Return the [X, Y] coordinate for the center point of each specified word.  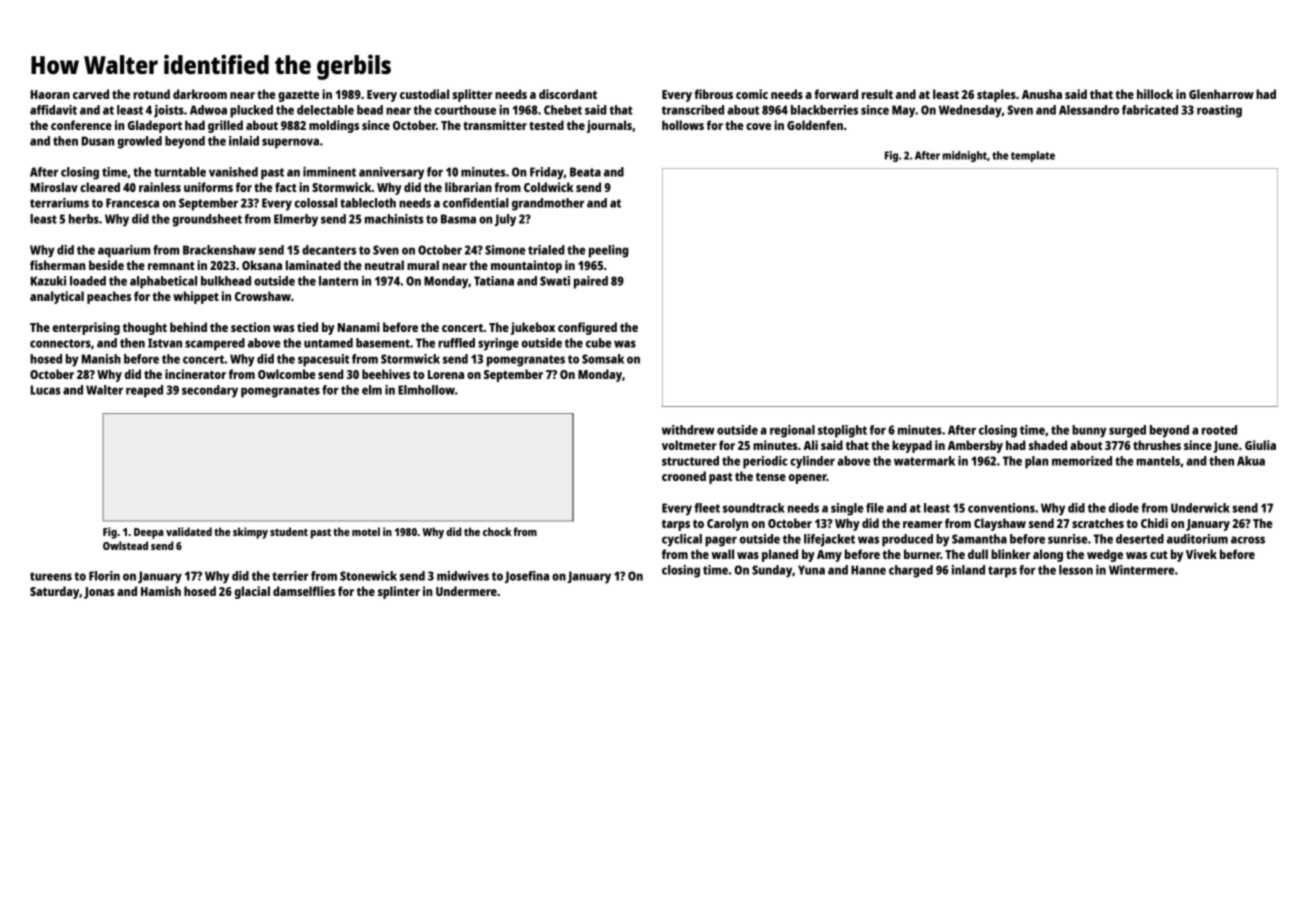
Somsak [603, 359]
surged [1127, 431]
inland [968, 570]
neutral [384, 265]
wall [722, 554]
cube [598, 343]
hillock [1155, 94]
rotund [151, 94]
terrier [290, 576]
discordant [568, 94]
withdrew [688, 430]
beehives [386, 374]
